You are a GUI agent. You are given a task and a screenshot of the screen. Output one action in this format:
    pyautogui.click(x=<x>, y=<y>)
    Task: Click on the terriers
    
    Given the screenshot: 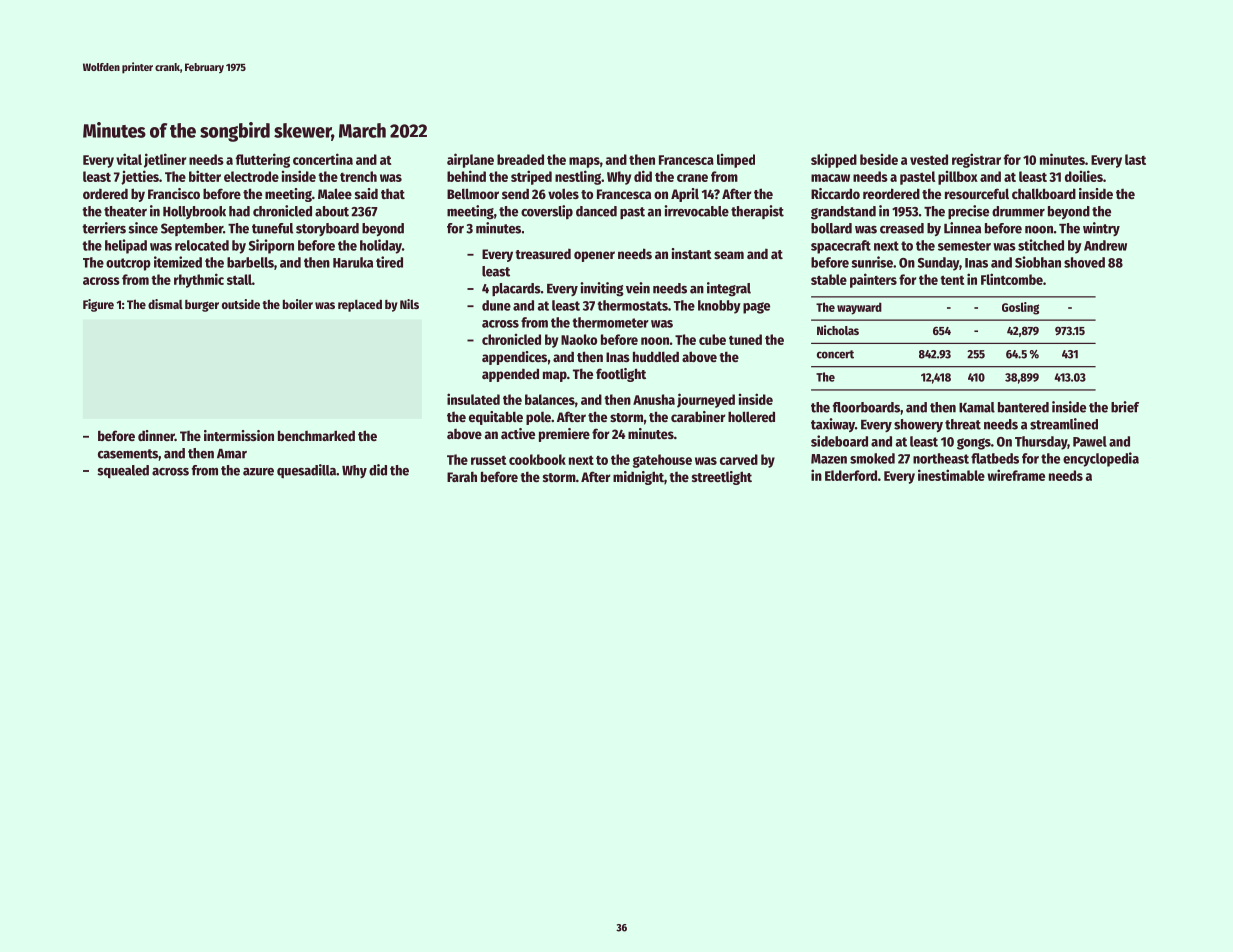 What is the action you would take?
    pyautogui.click(x=104, y=228)
